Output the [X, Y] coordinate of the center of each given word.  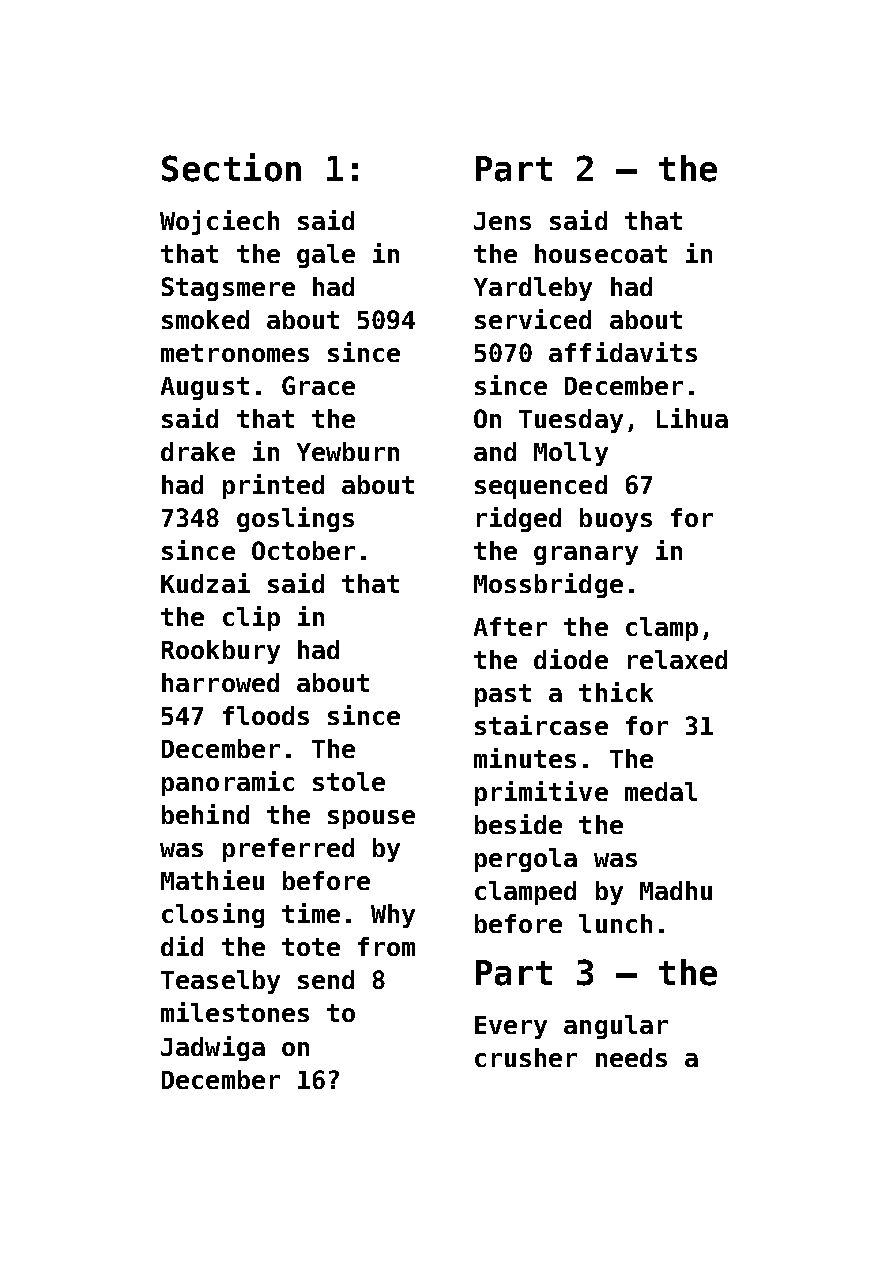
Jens [502, 221]
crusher [526, 1057]
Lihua [692, 418]
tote [311, 947]
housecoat [601, 253]
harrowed [220, 682]
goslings [295, 519]
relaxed [677, 659]
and [495, 451]
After [510, 626]
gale [326, 256]
